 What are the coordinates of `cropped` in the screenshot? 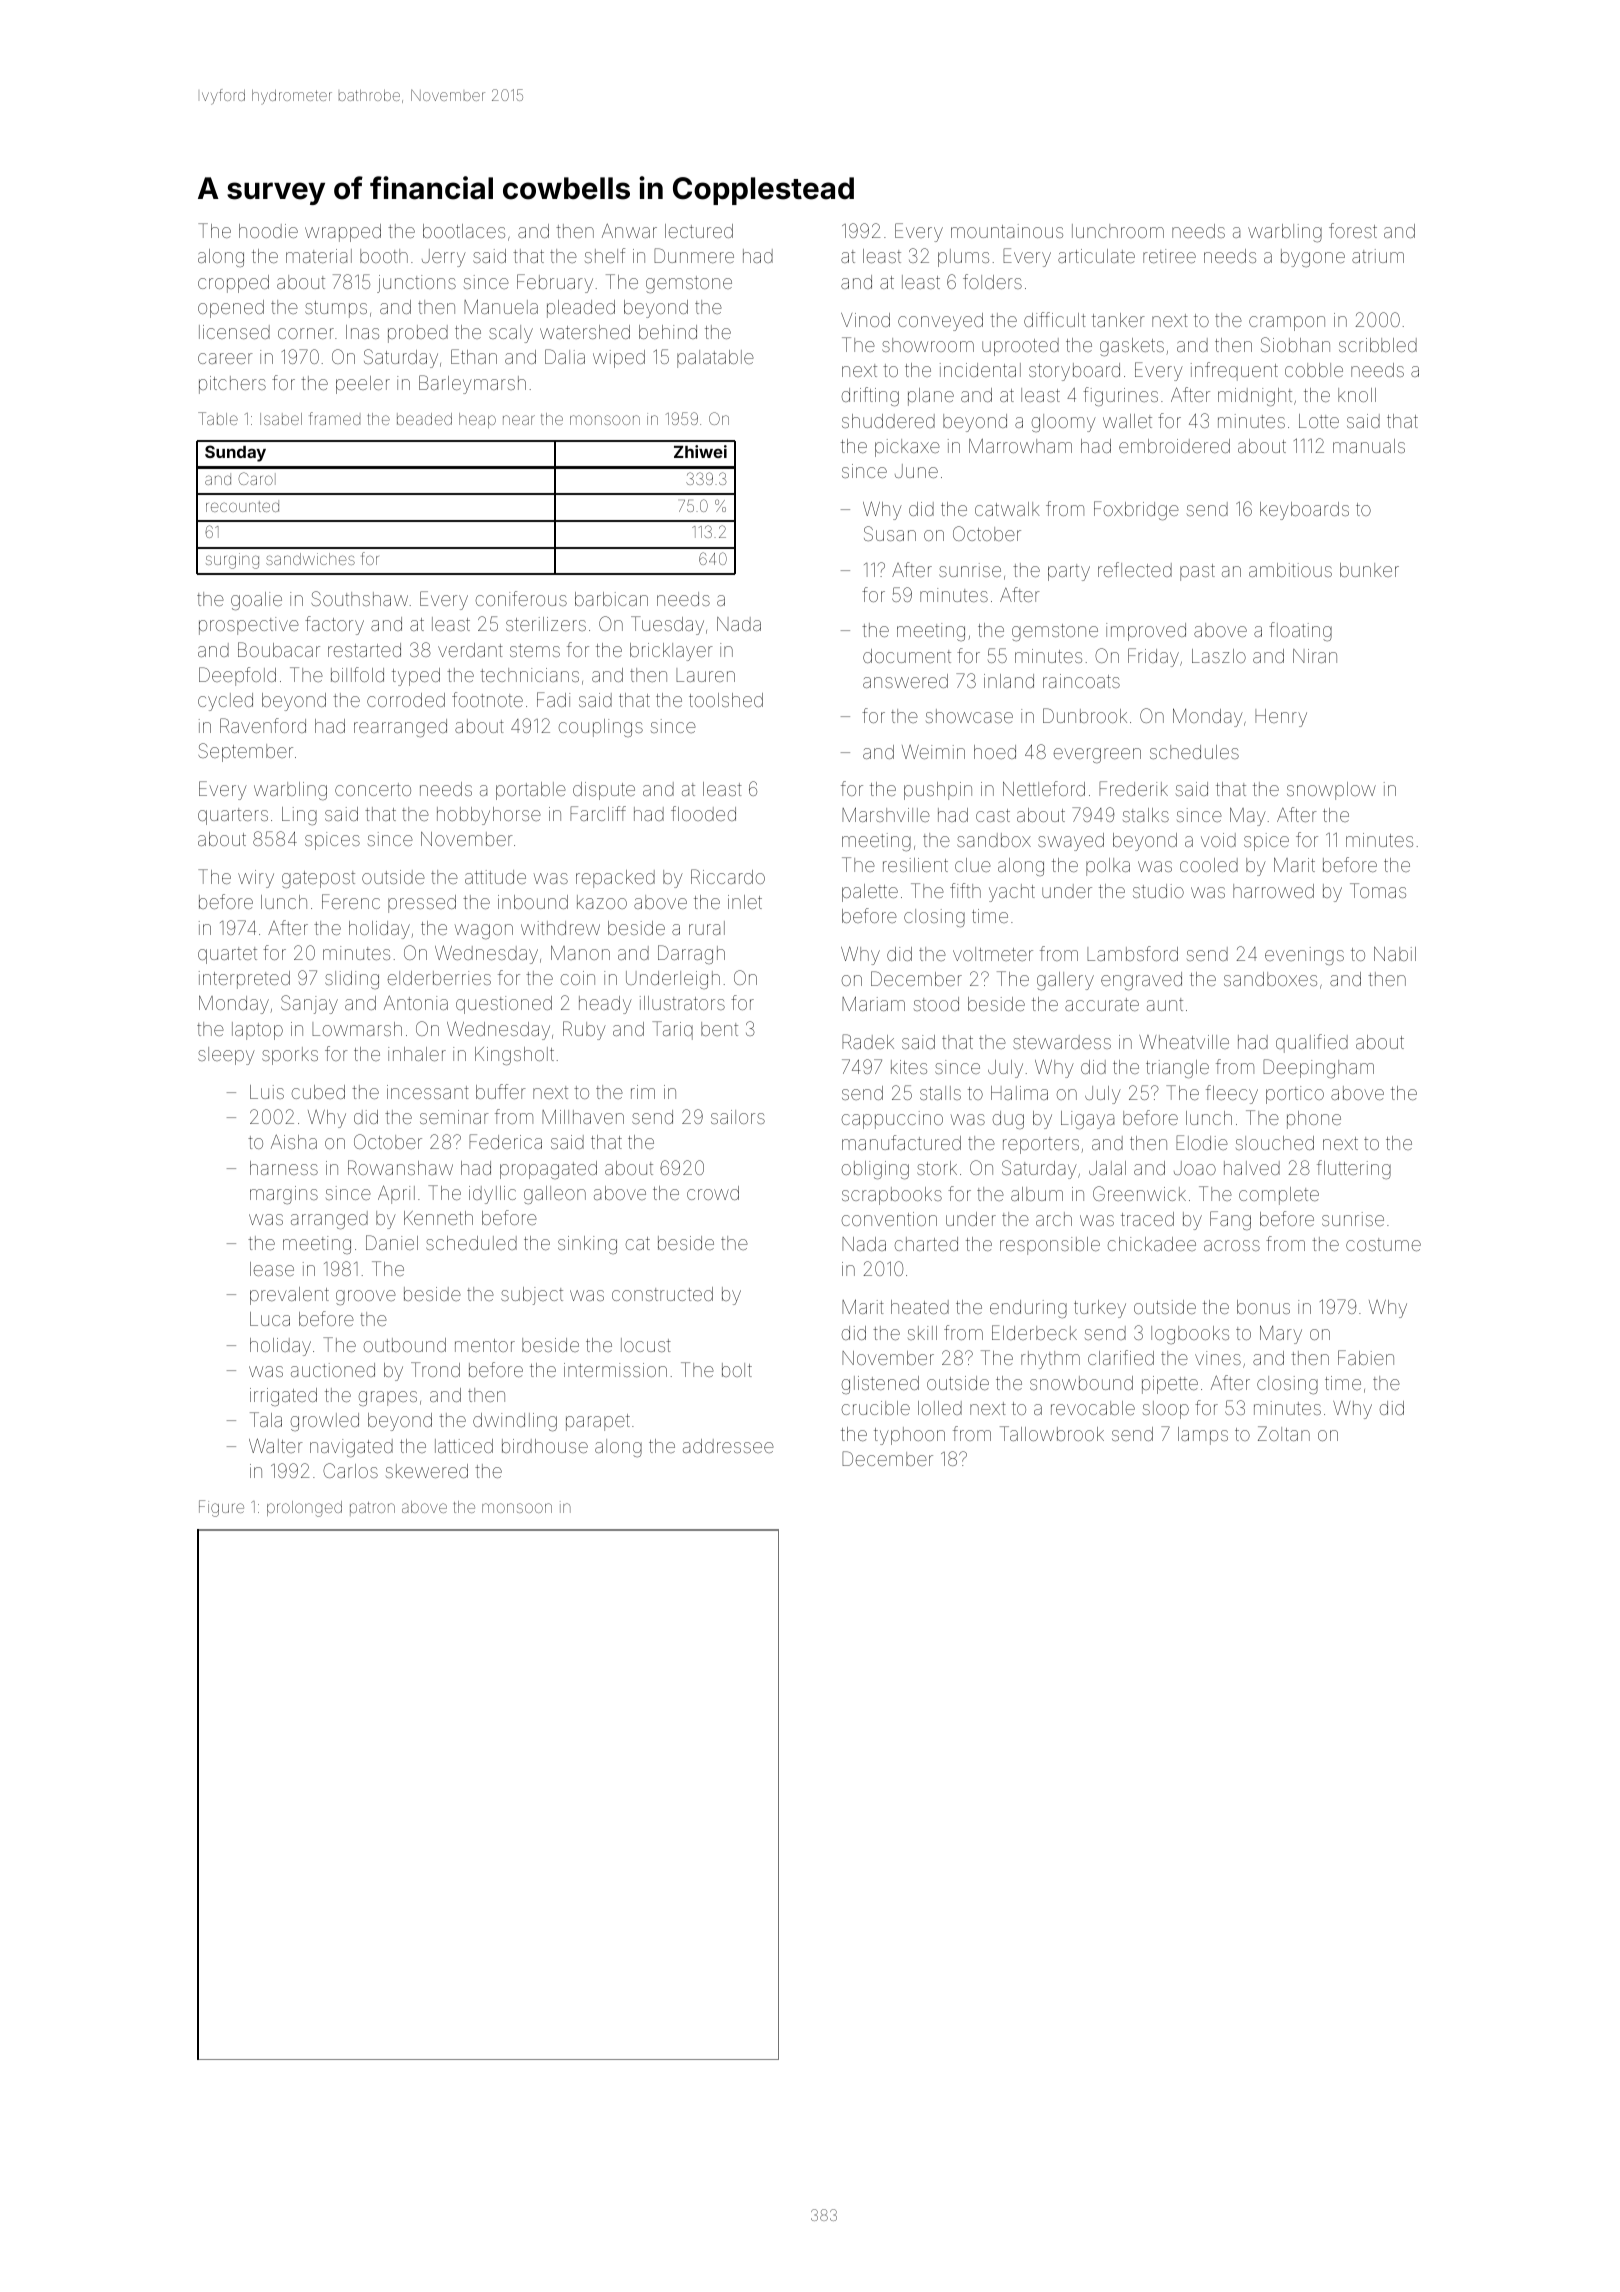 It's located at (233, 284).
